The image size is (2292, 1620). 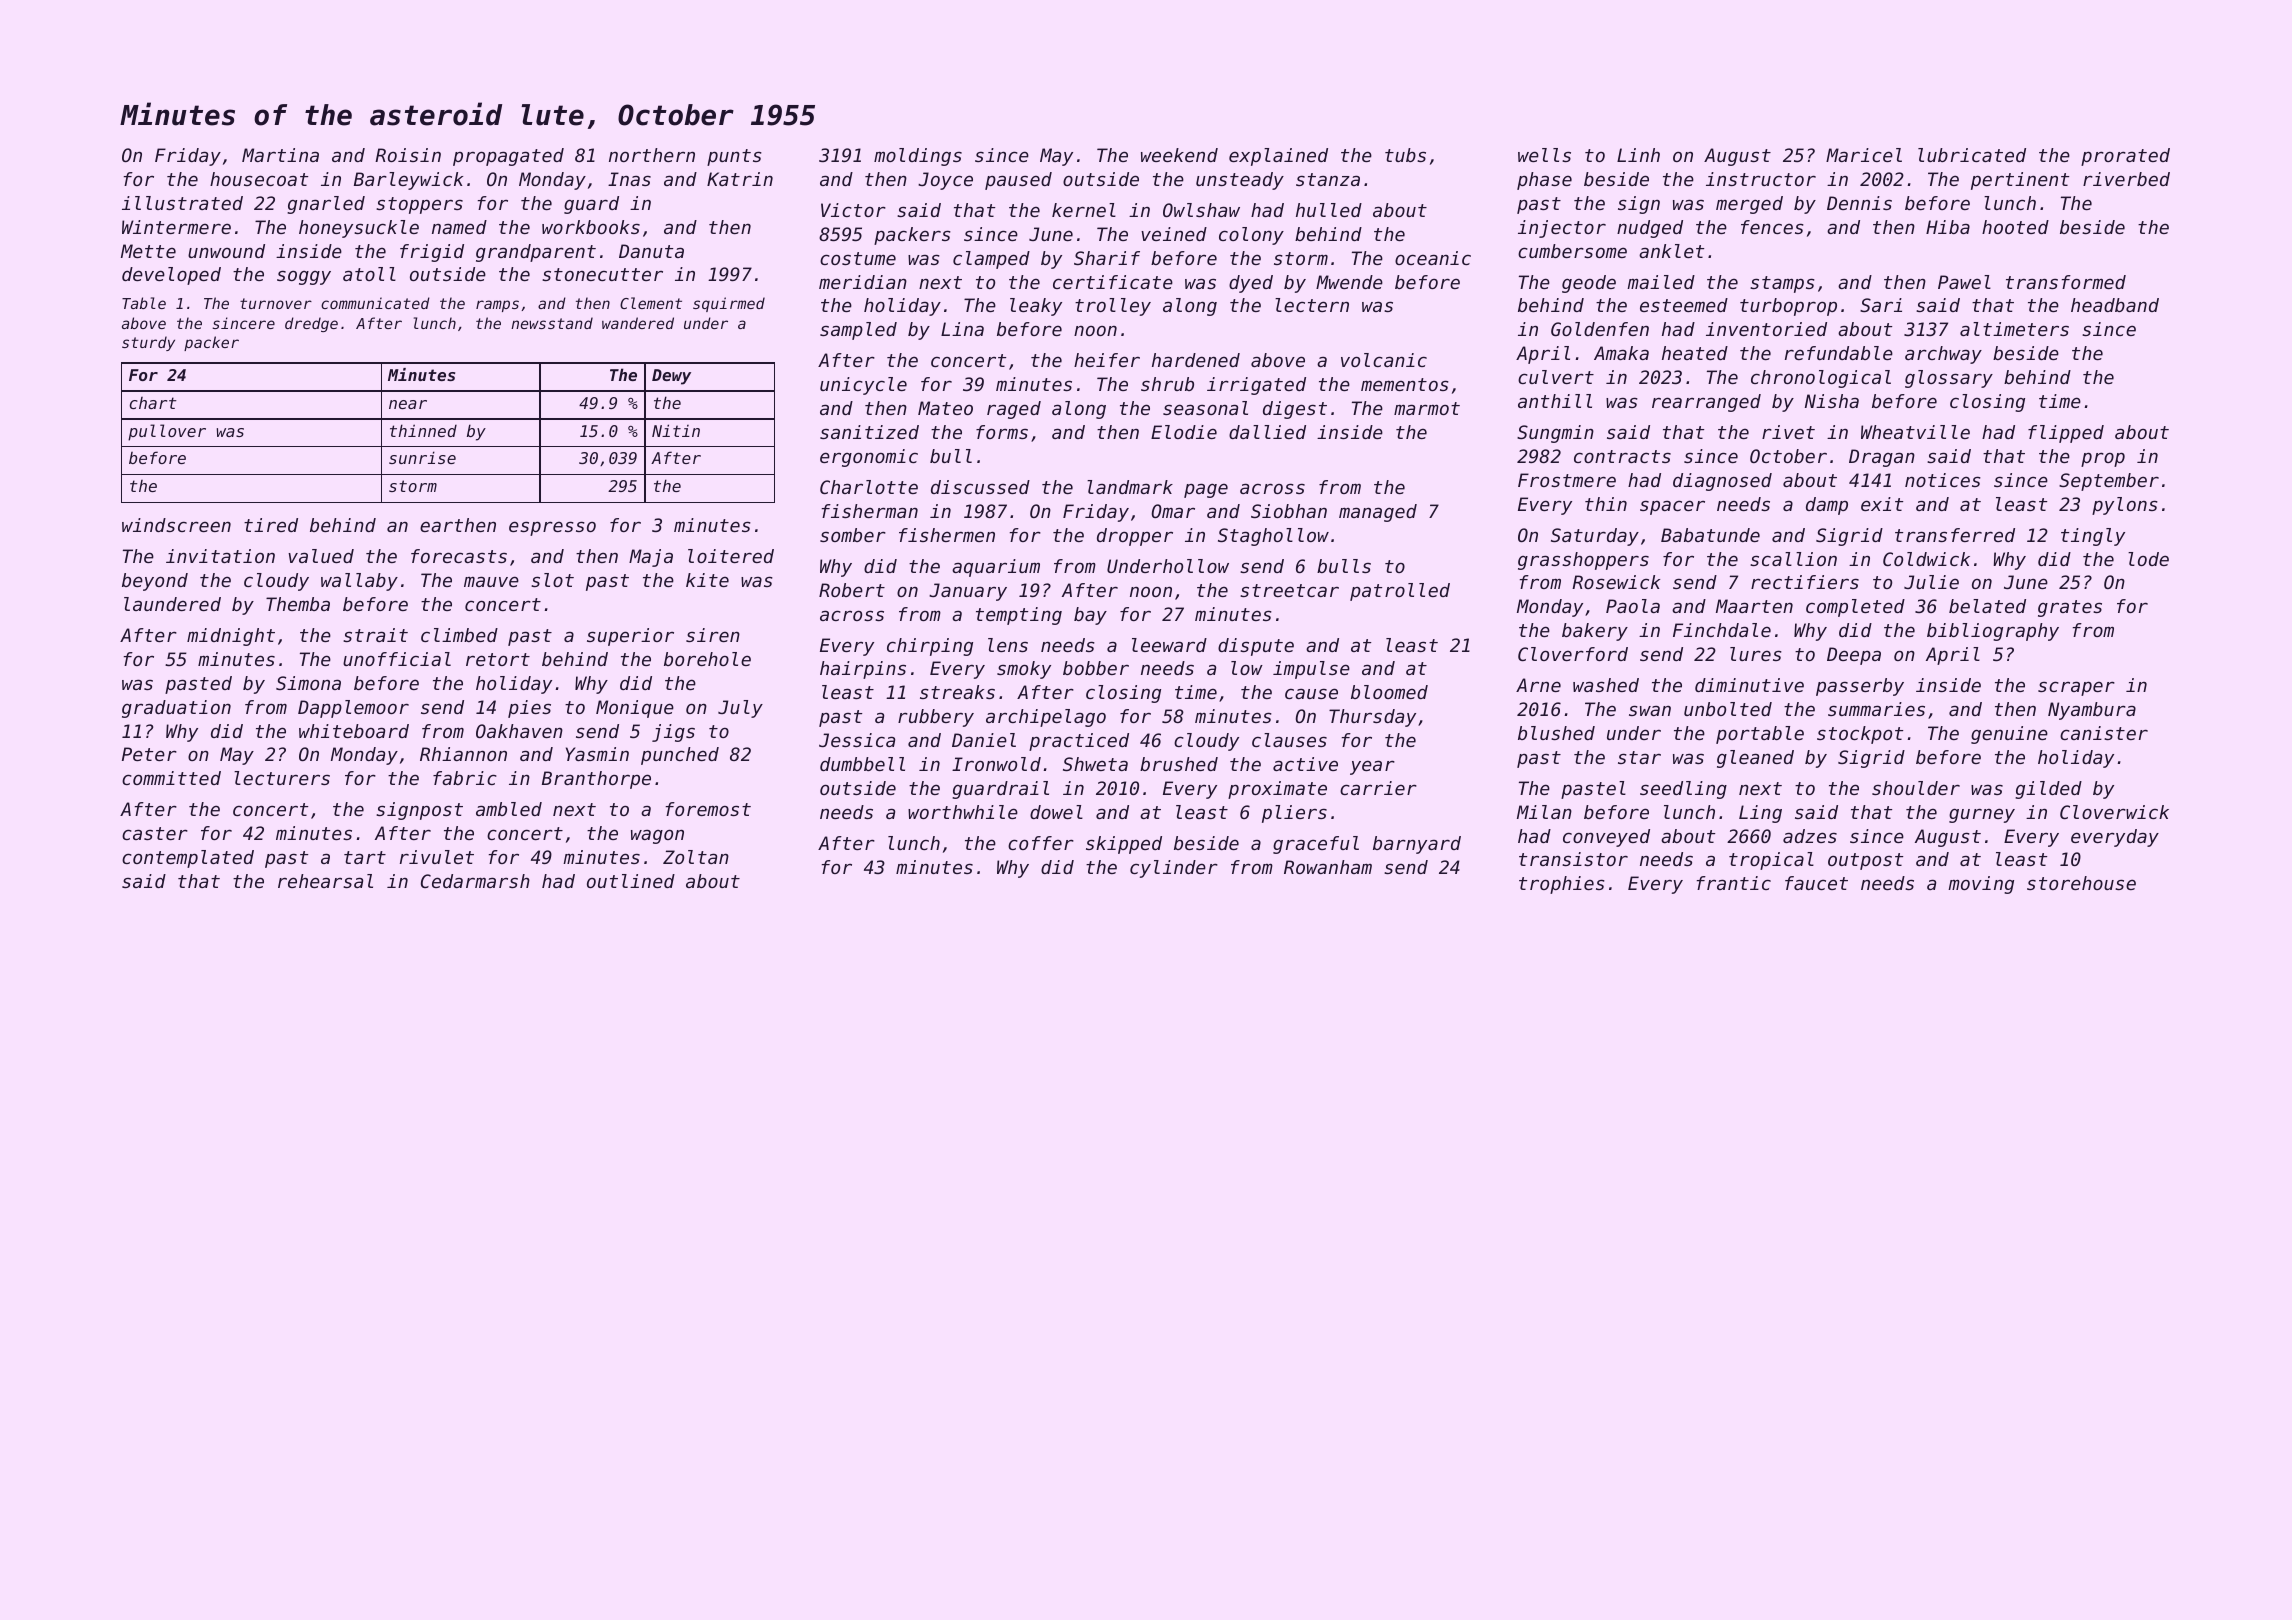 What do you see at coordinates (1433, 258) in the image?
I see `oceanic` at bounding box center [1433, 258].
